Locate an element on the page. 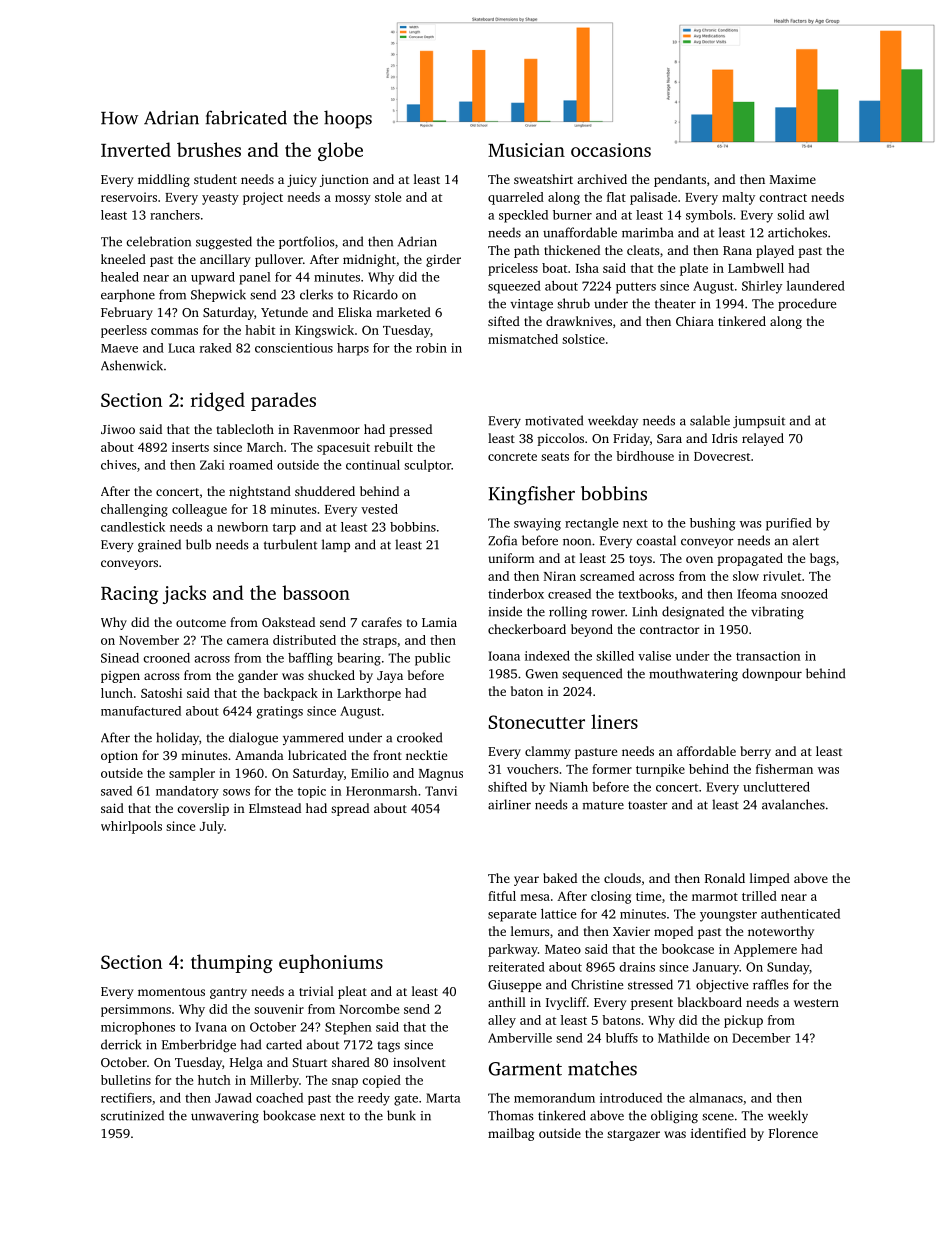  necktie is located at coordinates (426, 755).
